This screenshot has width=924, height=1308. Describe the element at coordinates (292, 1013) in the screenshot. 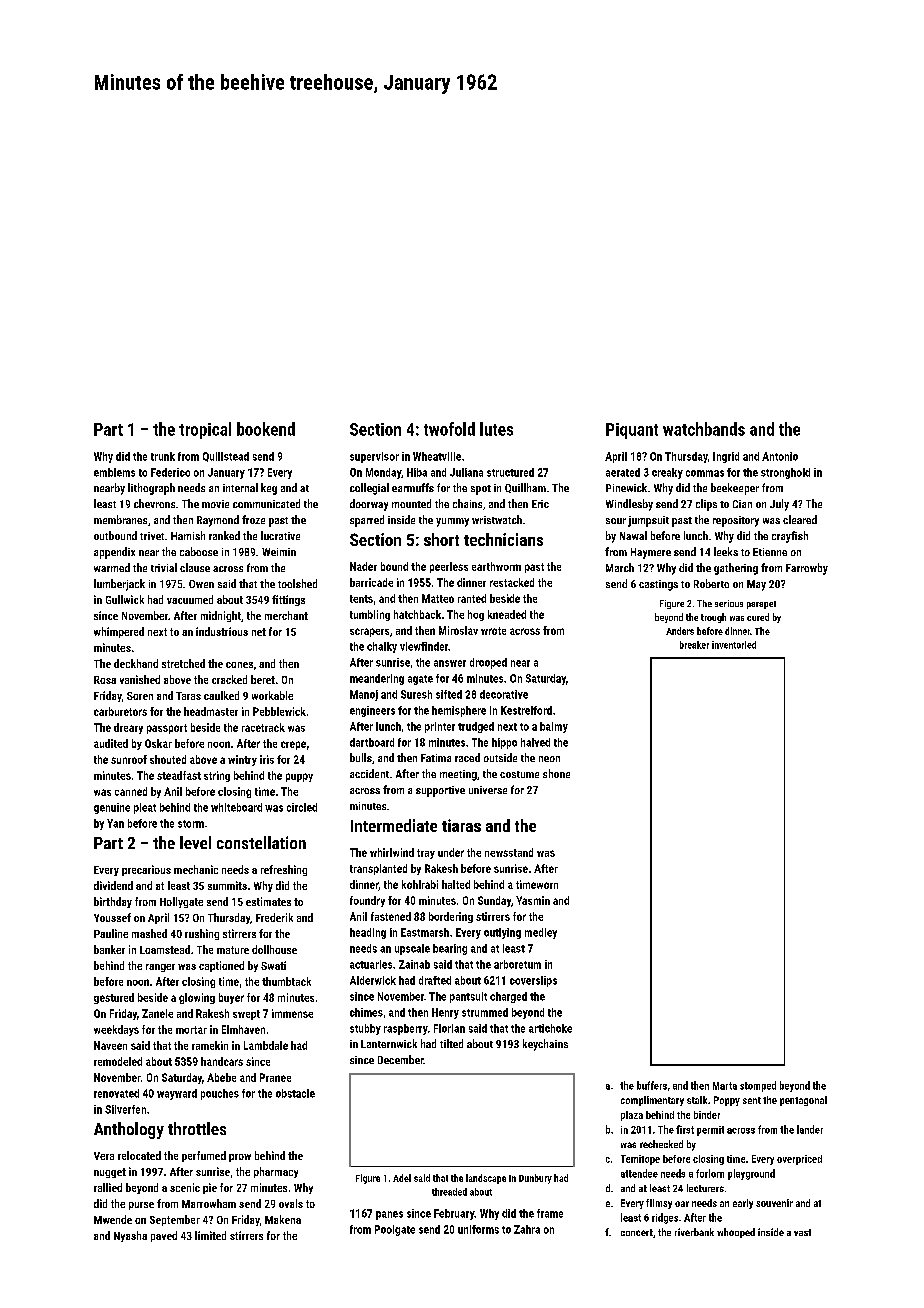

I see `immense` at that location.
